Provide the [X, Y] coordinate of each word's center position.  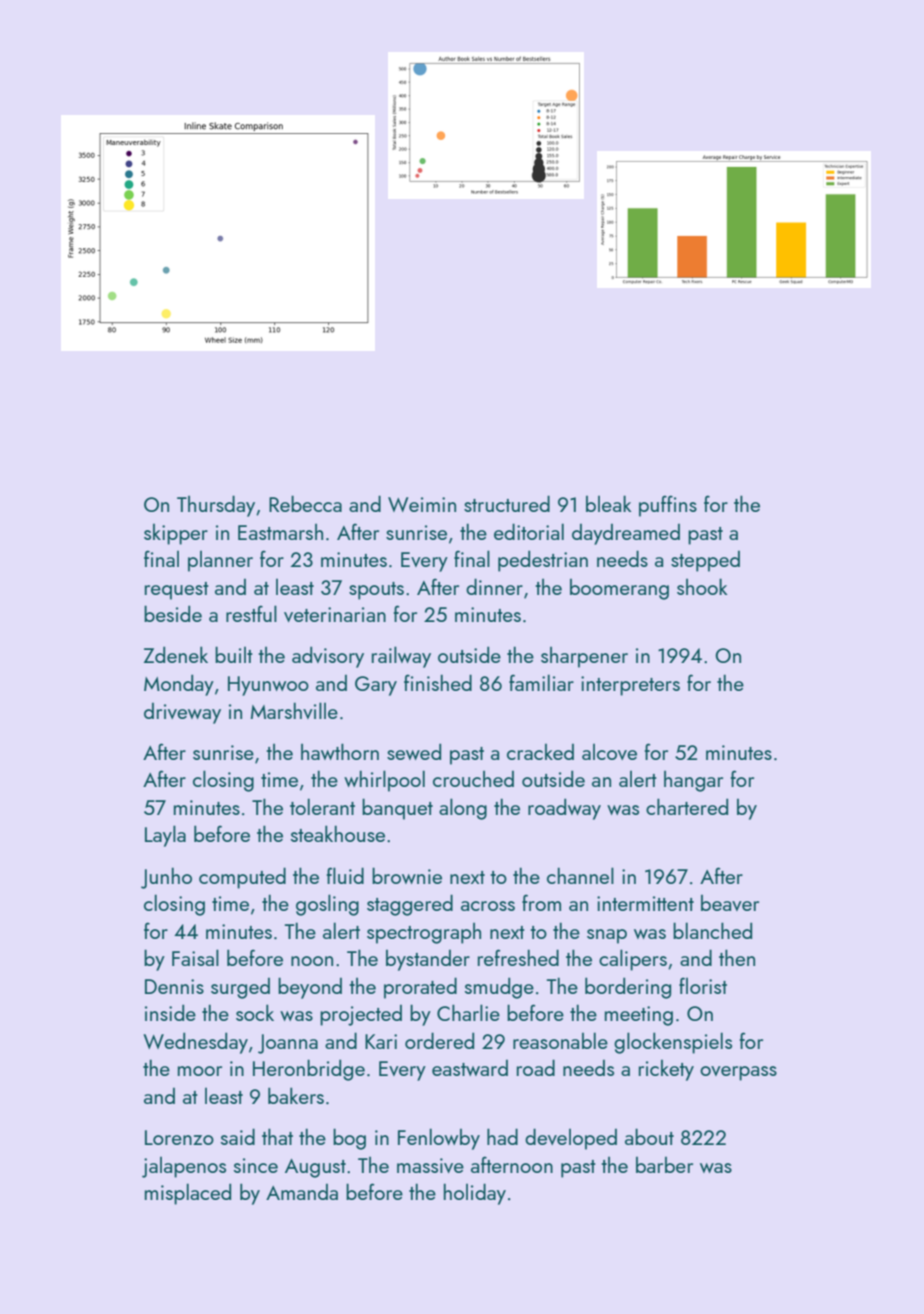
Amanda [302, 1192]
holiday [475, 1194]
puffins [668, 506]
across [488, 906]
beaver [730, 903]
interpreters [630, 686]
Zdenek [176, 654]
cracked [540, 752]
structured [507, 503]
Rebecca [305, 503]
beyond [310, 988]
